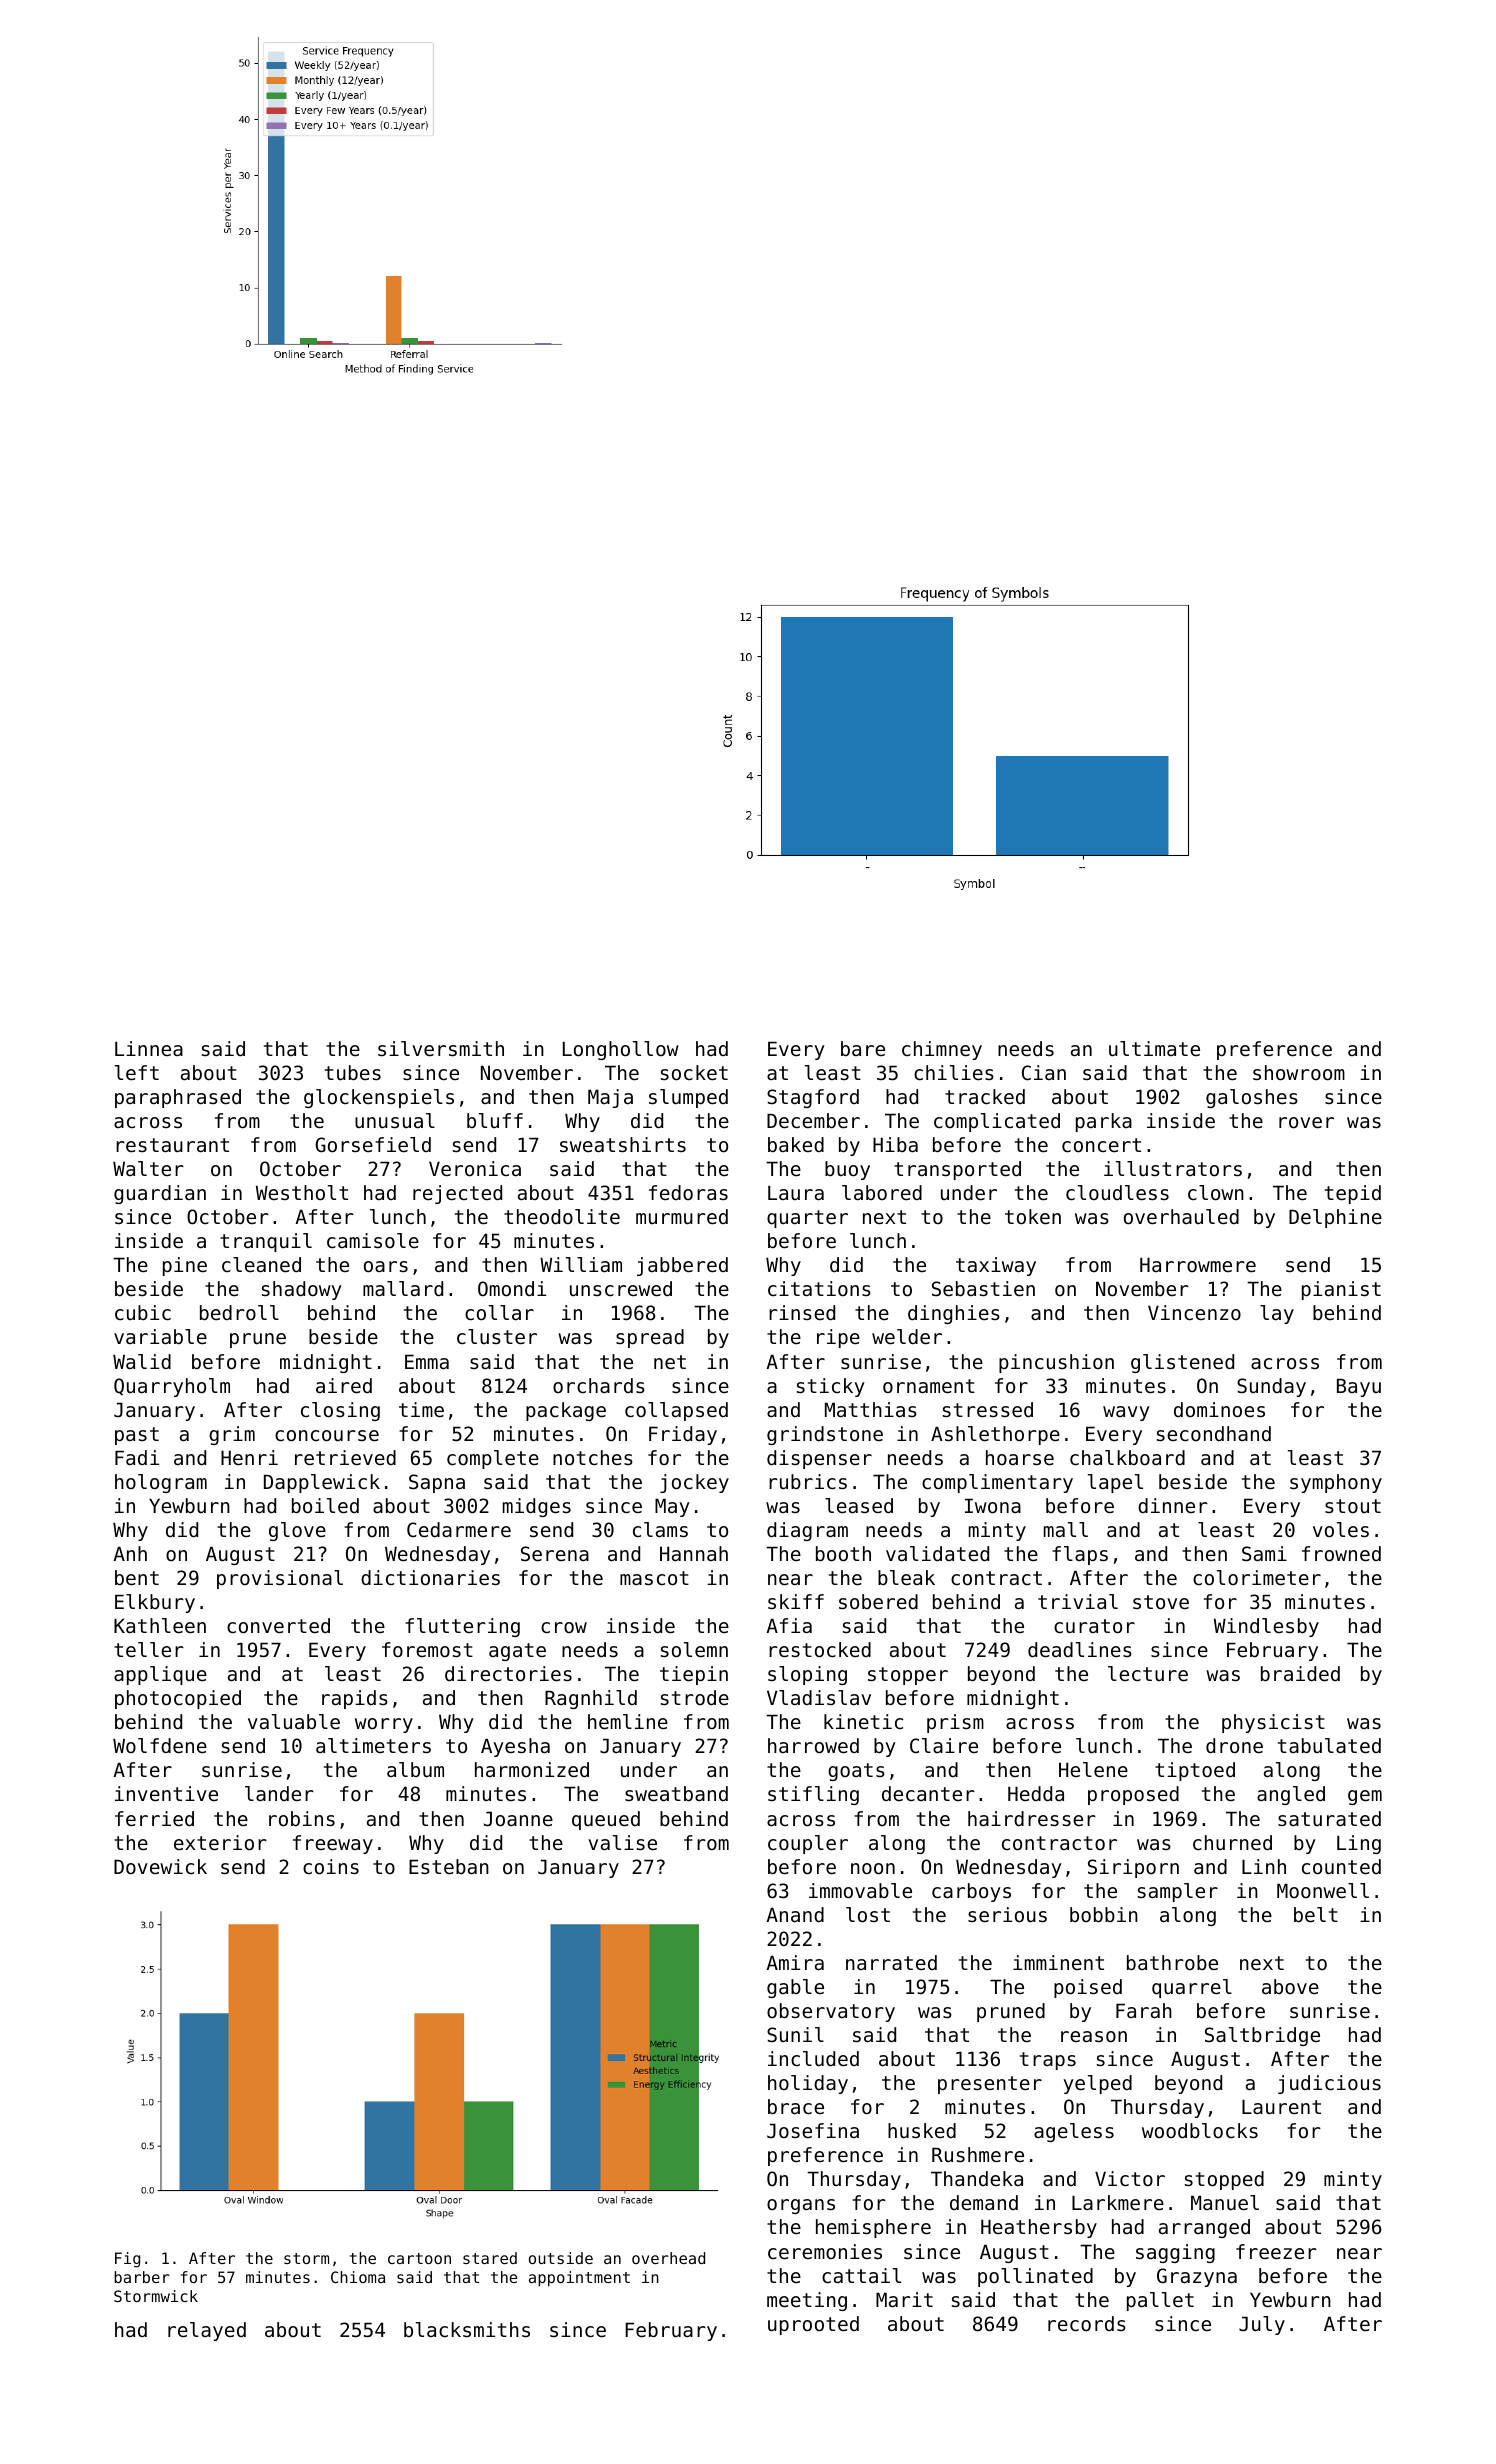 This image has width=1496, height=2464. What do you see at coordinates (207, 2331) in the image?
I see `relayed` at bounding box center [207, 2331].
